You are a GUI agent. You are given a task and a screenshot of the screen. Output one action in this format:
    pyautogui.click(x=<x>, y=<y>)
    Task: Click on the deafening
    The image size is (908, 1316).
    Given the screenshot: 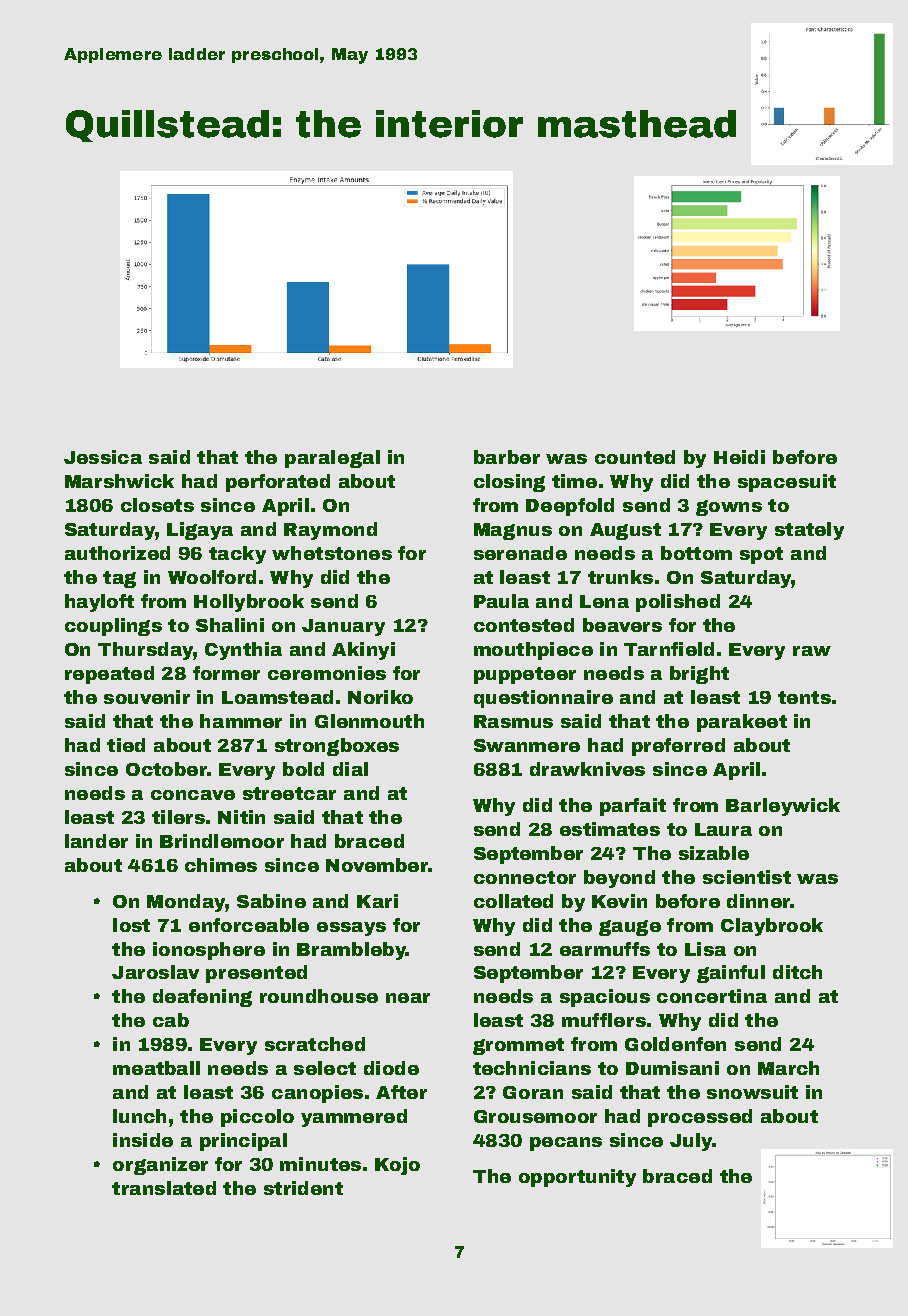 What is the action you would take?
    pyautogui.click(x=202, y=998)
